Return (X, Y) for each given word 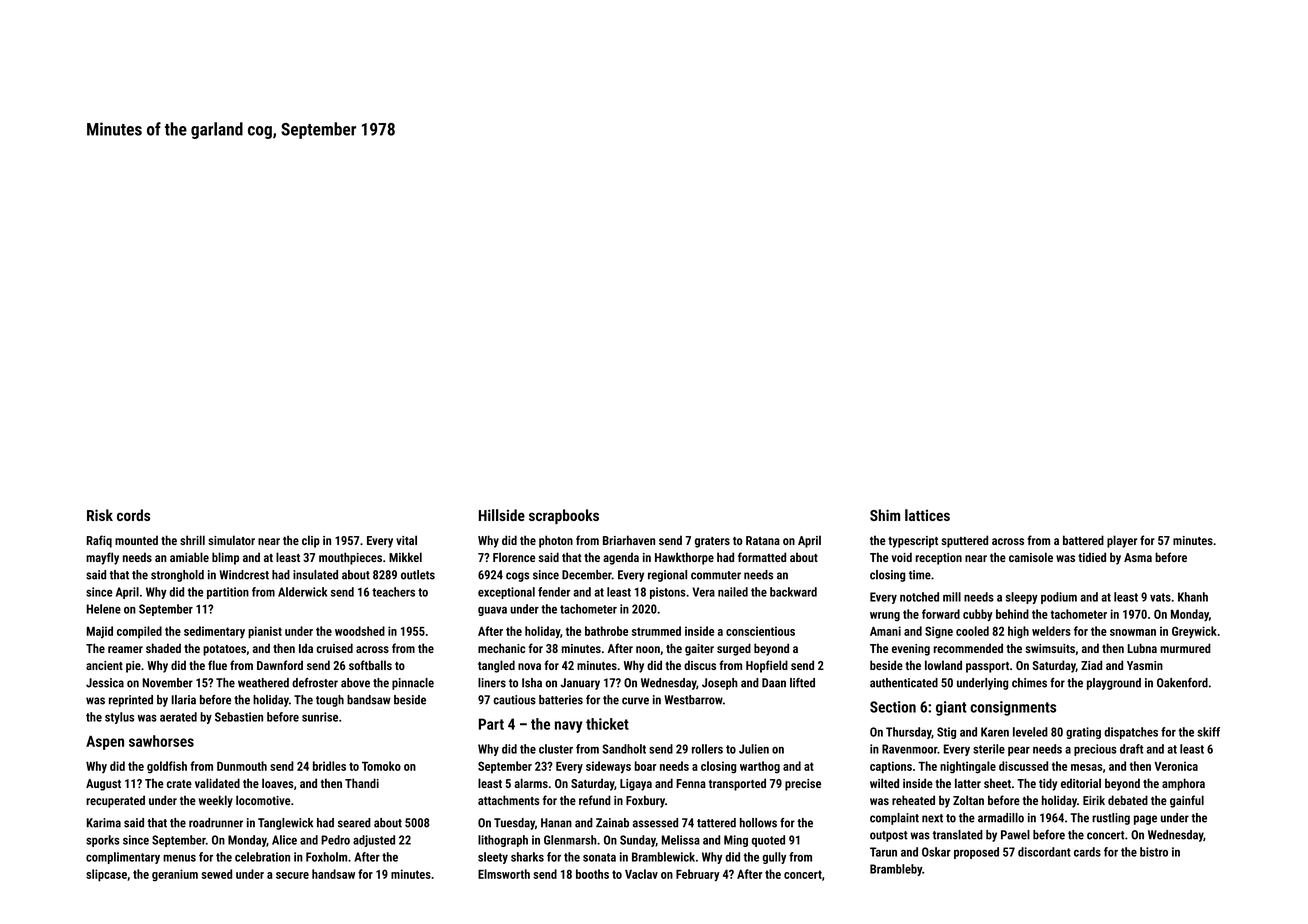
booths (592, 874)
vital (406, 540)
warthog (760, 767)
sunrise (320, 717)
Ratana (763, 540)
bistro (1154, 852)
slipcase (106, 875)
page (1145, 820)
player (1122, 541)
